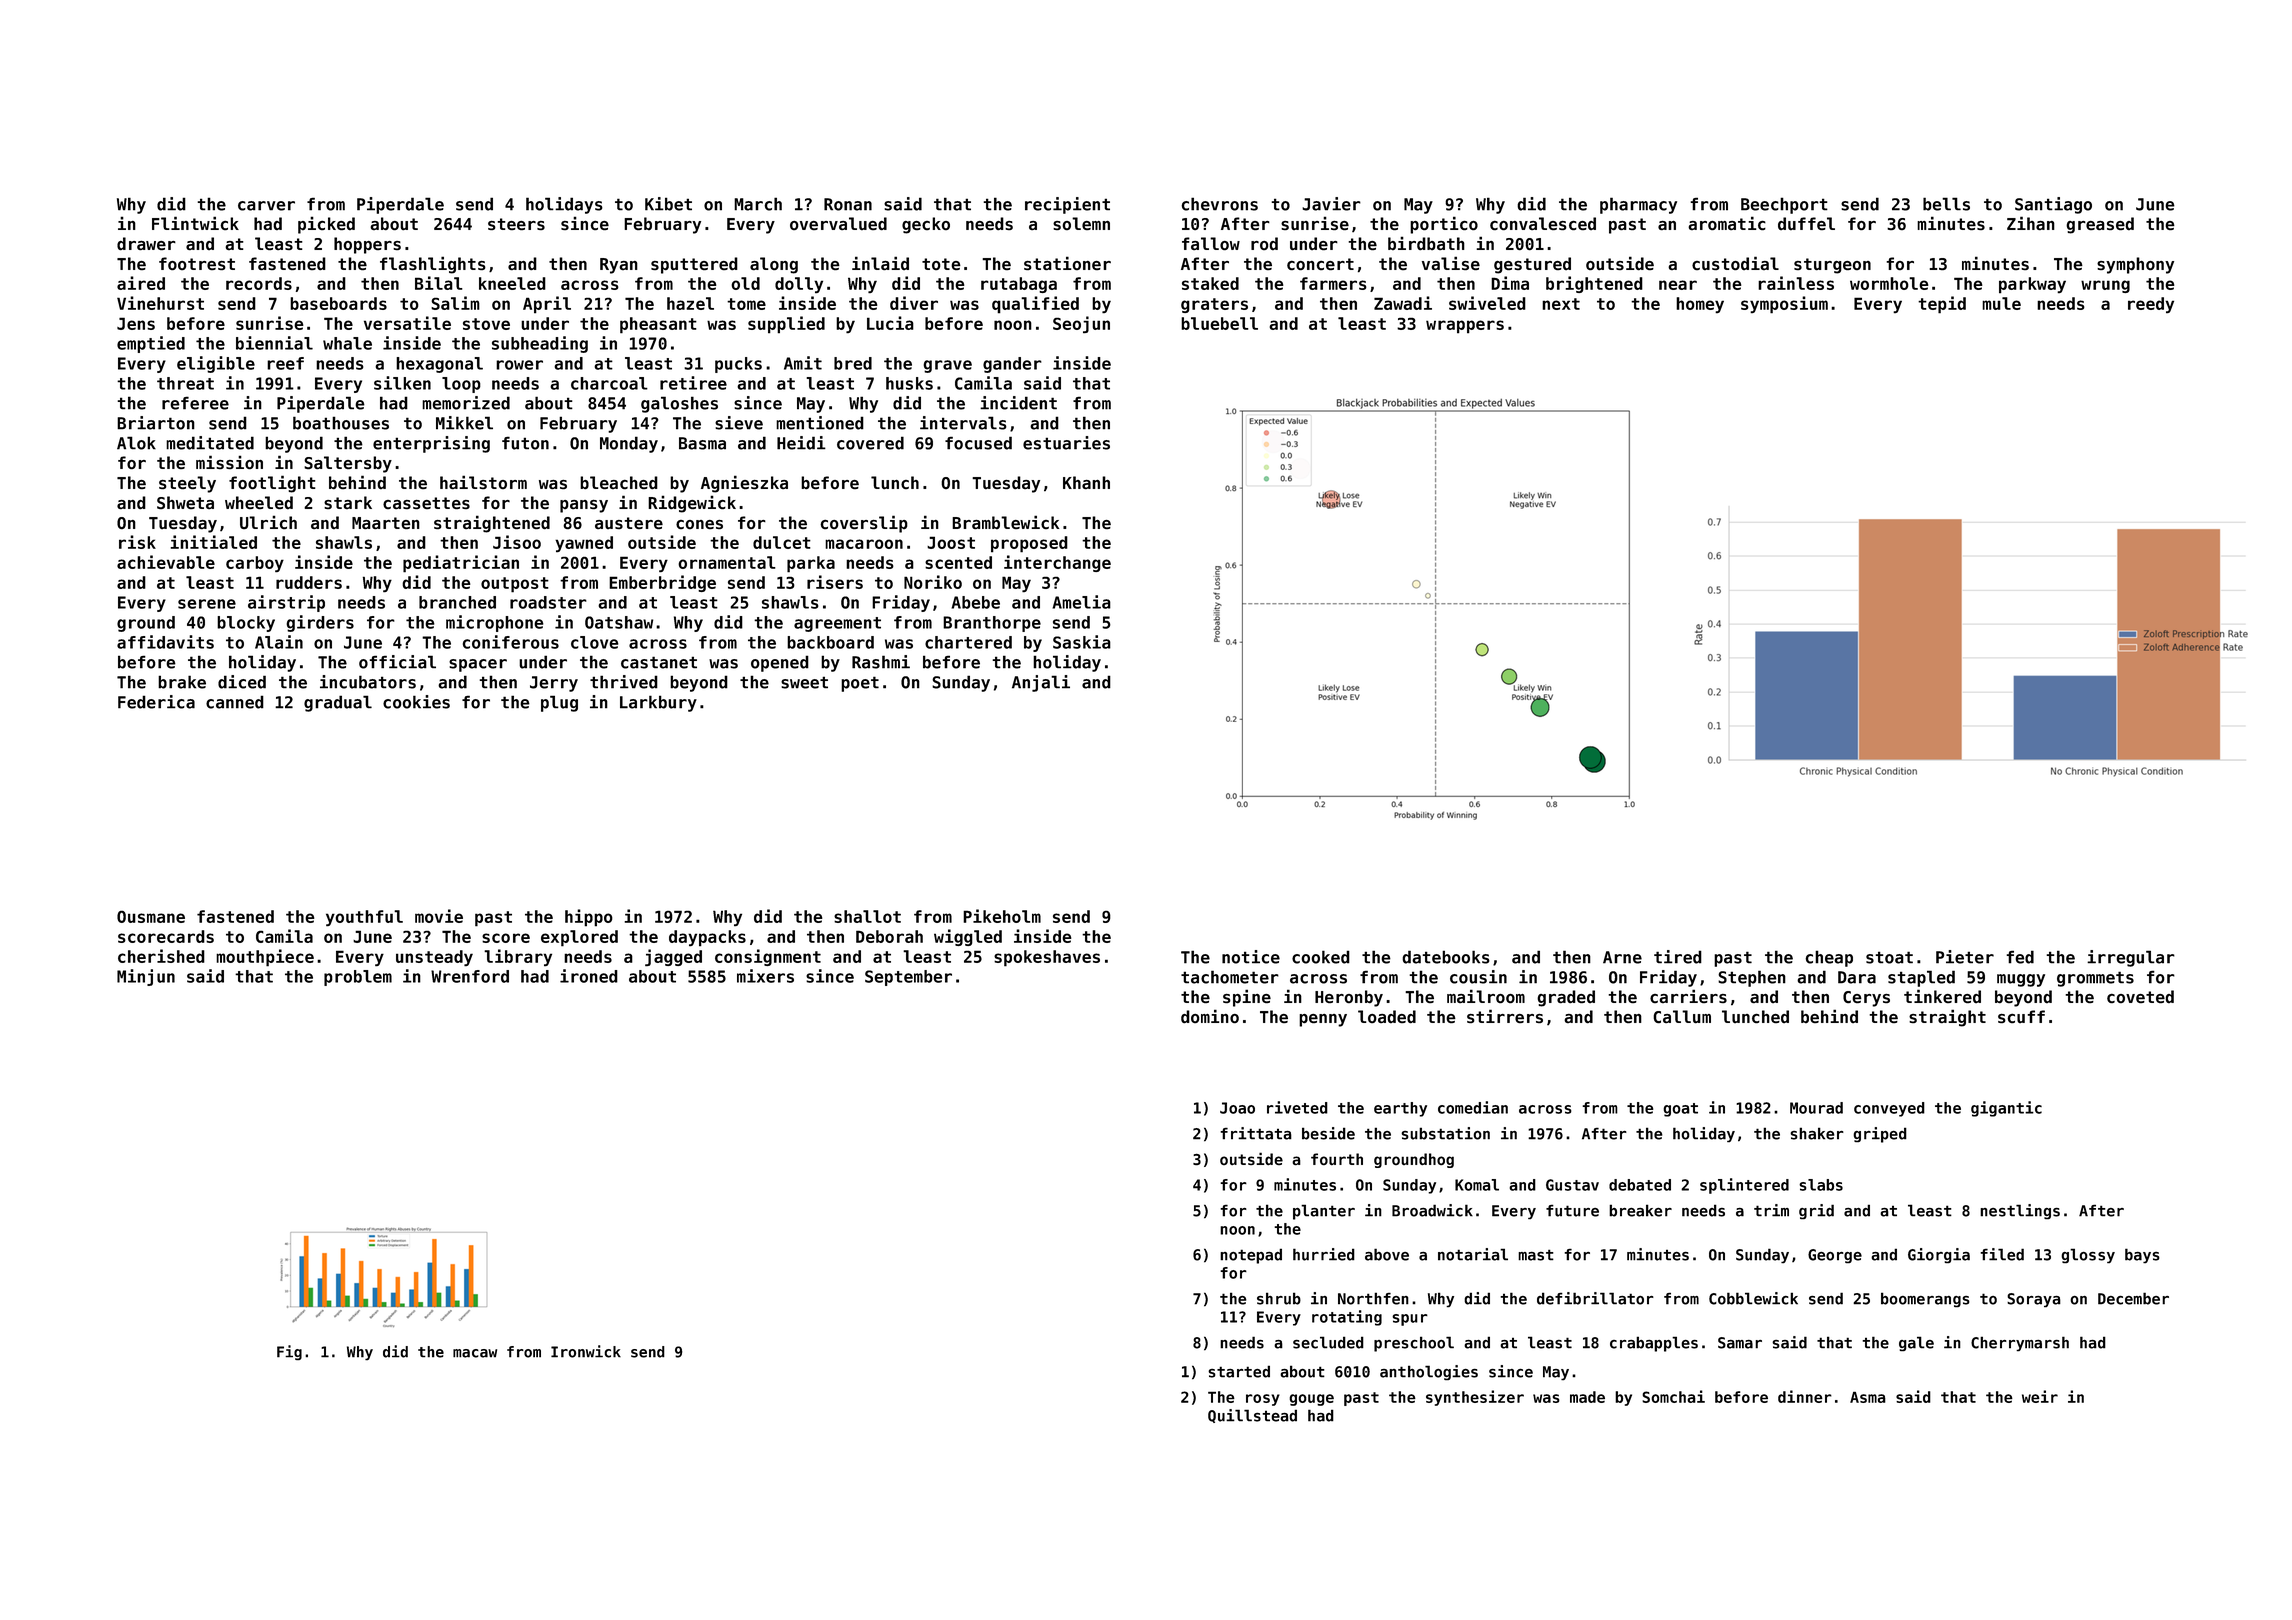  Describe the element at coordinates (1252, 1416) in the screenshot. I see `Quillstead` at that location.
